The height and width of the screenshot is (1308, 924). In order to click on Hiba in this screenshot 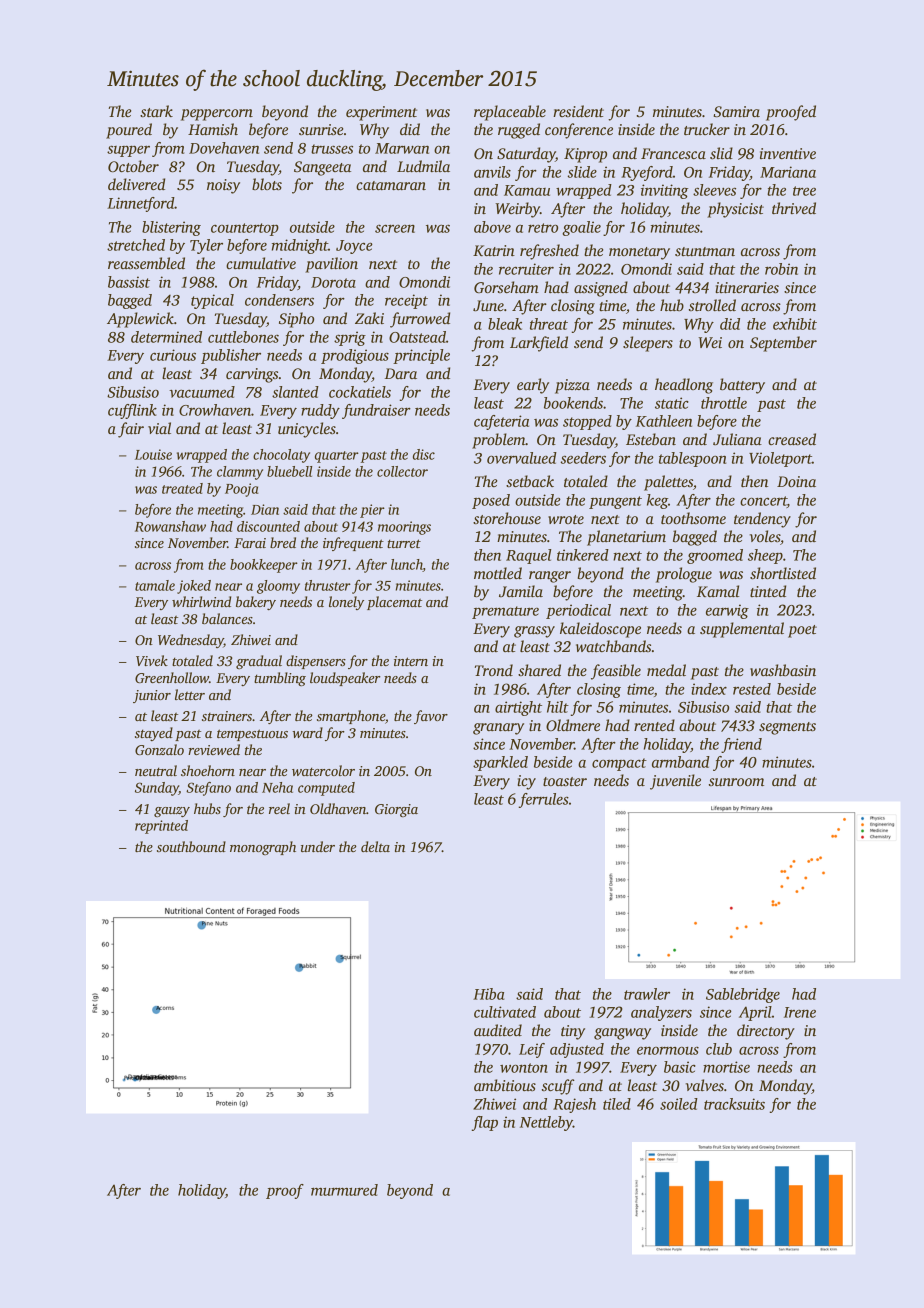, I will do `click(488, 994)`.
